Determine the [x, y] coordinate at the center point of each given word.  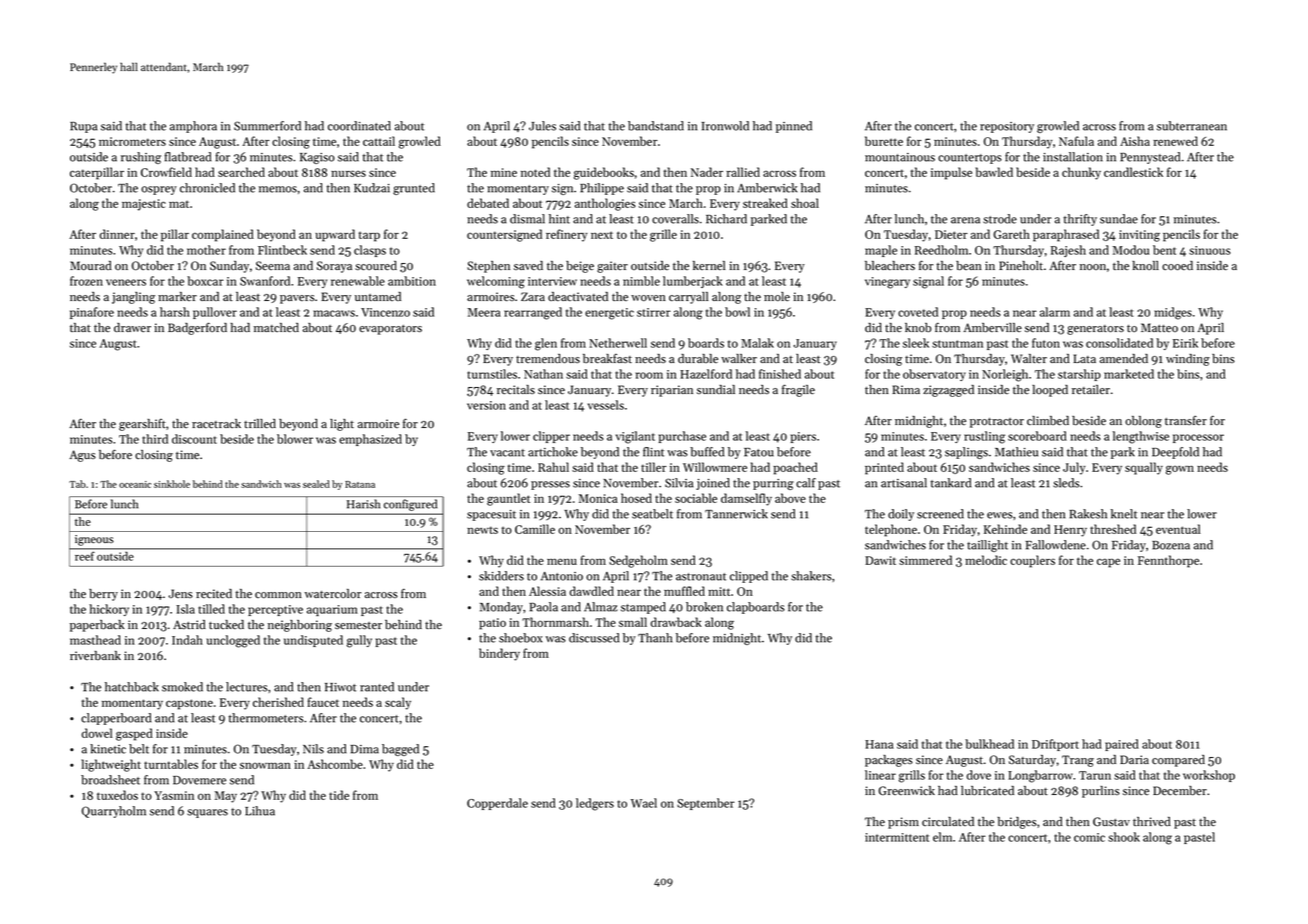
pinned [794, 127]
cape [1108, 563]
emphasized [370, 440]
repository [1007, 127]
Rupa [83, 127]
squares [207, 813]
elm [942, 837]
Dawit [880, 560]
